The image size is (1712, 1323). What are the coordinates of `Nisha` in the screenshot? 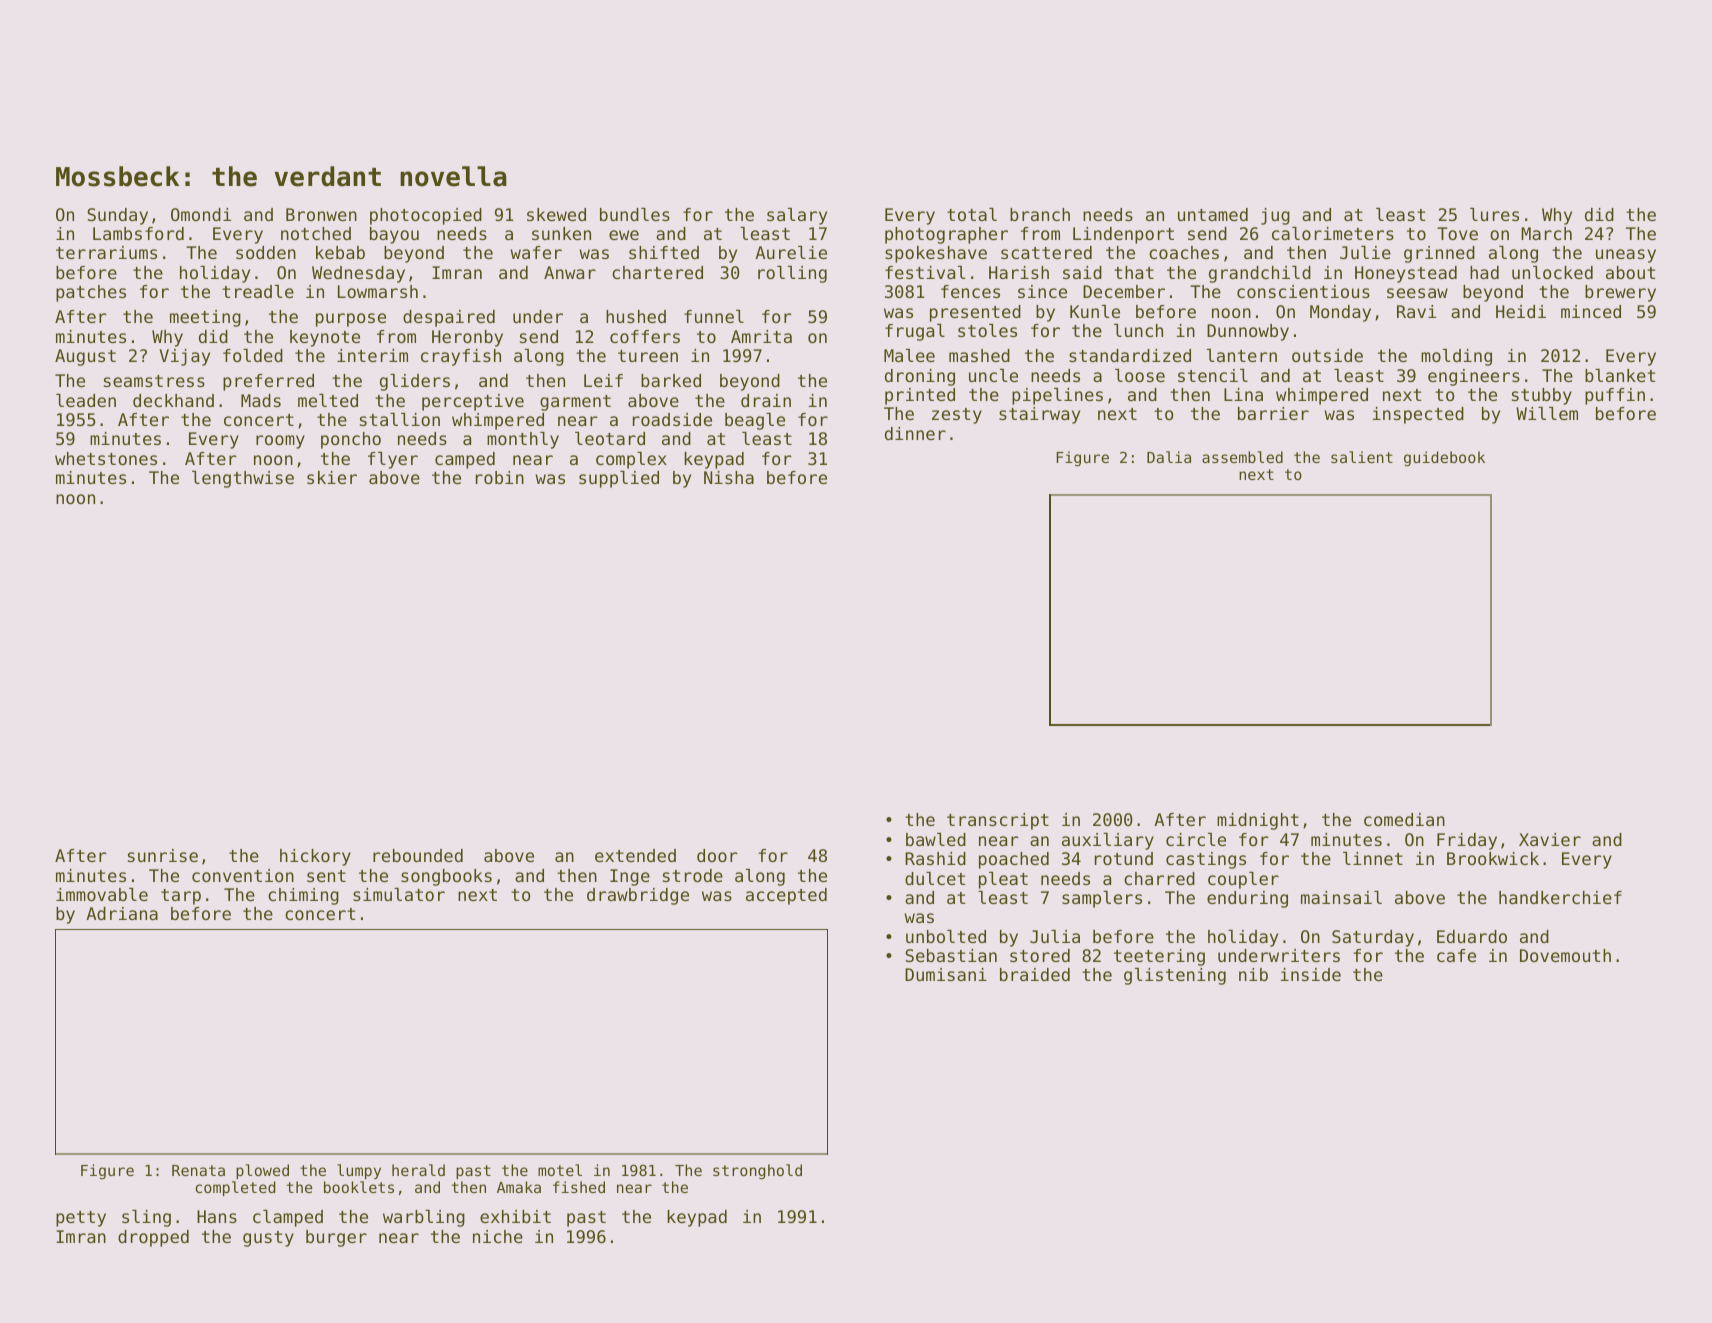 It's located at (729, 477).
